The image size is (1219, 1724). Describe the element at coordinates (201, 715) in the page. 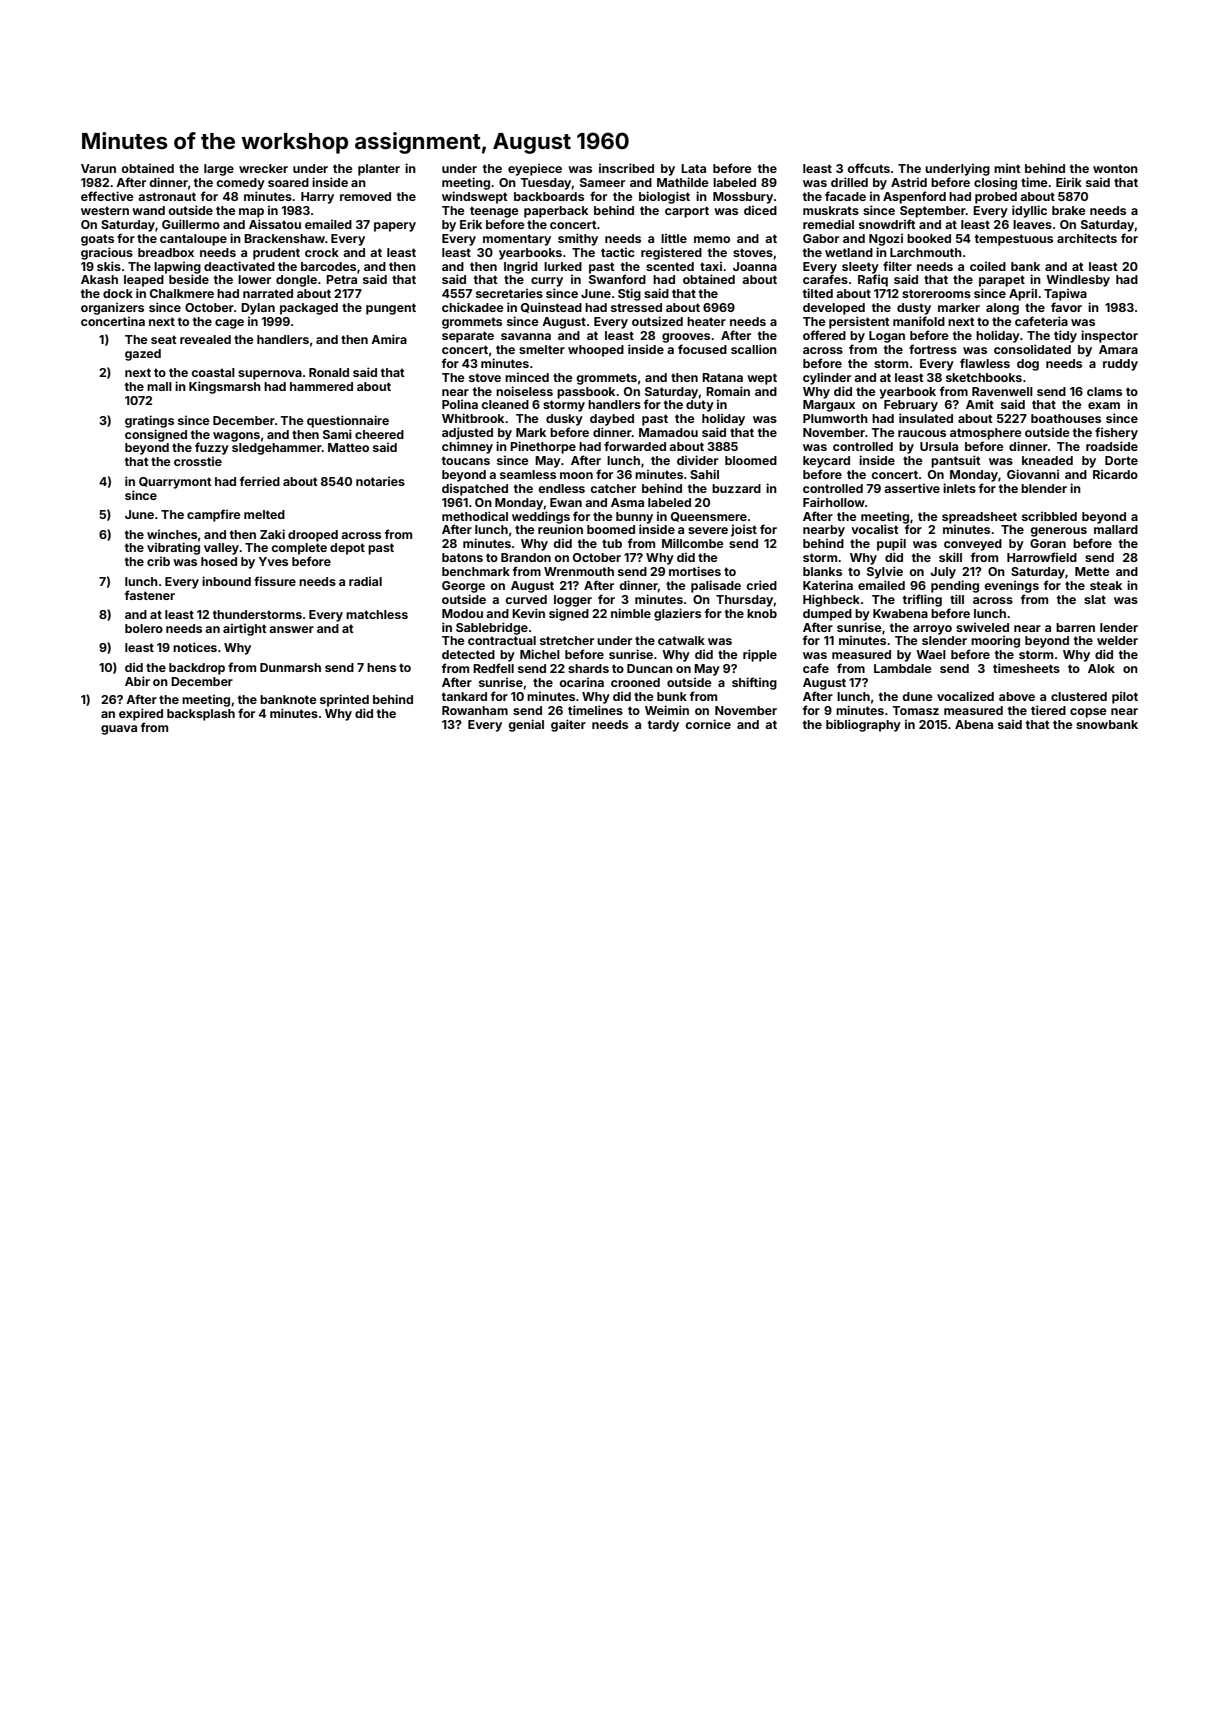

I see `backsplash` at that location.
